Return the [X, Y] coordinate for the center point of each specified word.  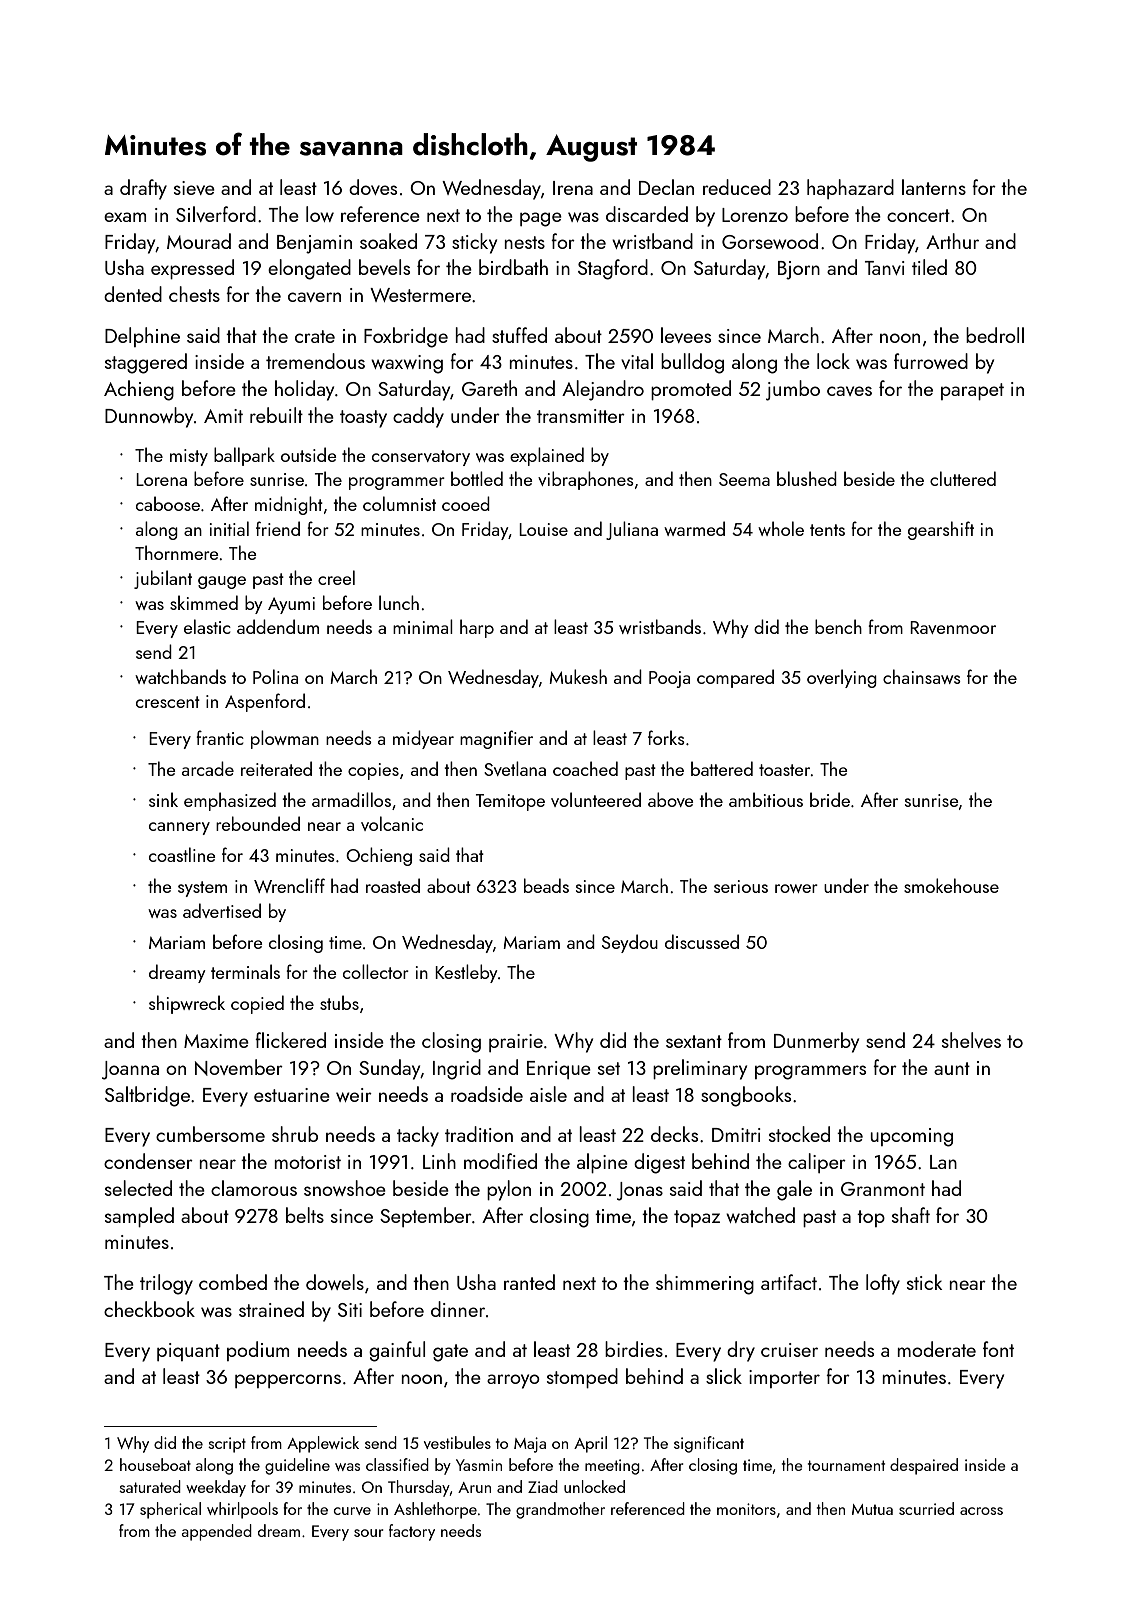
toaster [785, 770]
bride [830, 799]
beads [546, 885]
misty [189, 457]
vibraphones [586, 480]
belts [305, 1215]
